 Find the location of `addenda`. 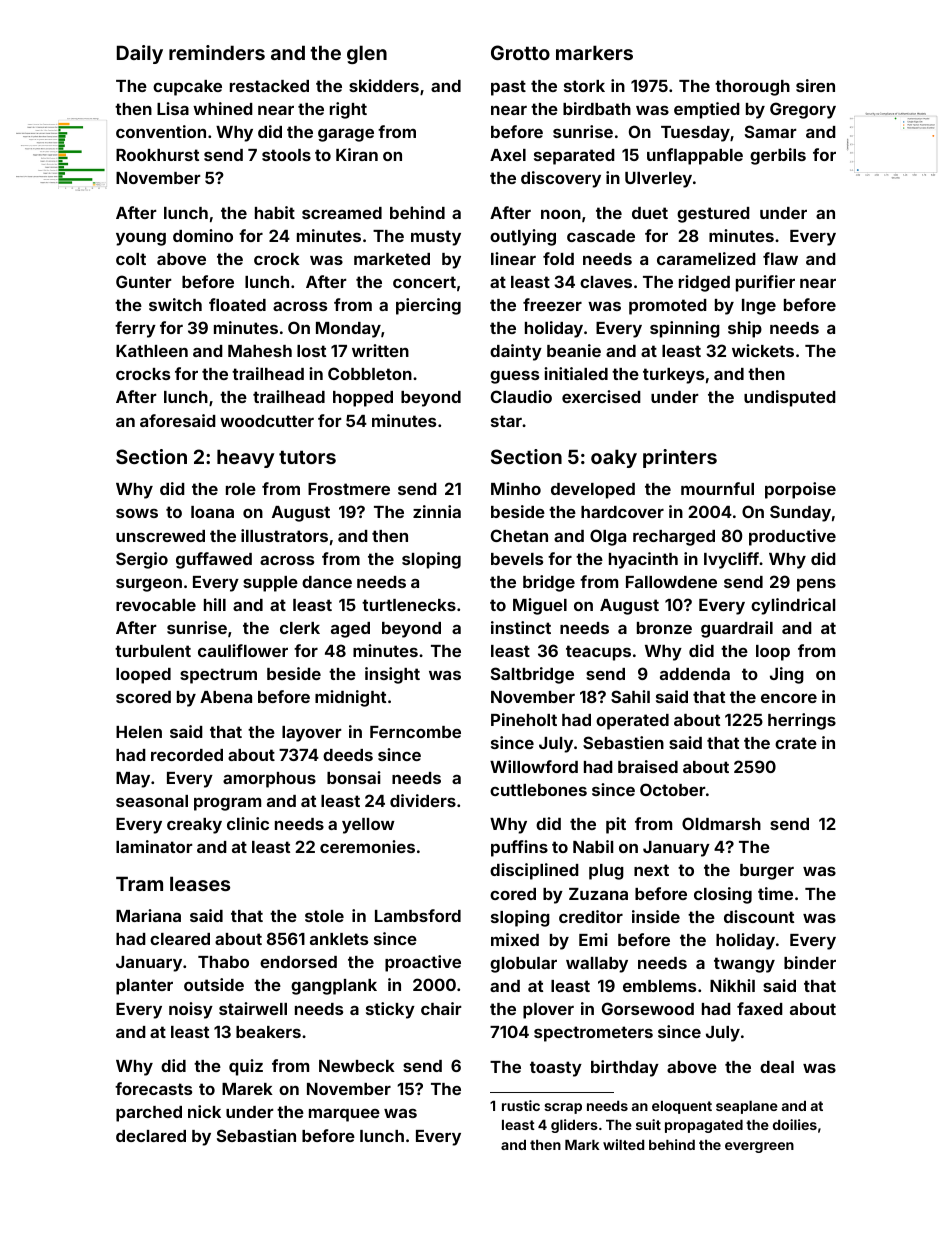

addenda is located at coordinates (695, 674).
